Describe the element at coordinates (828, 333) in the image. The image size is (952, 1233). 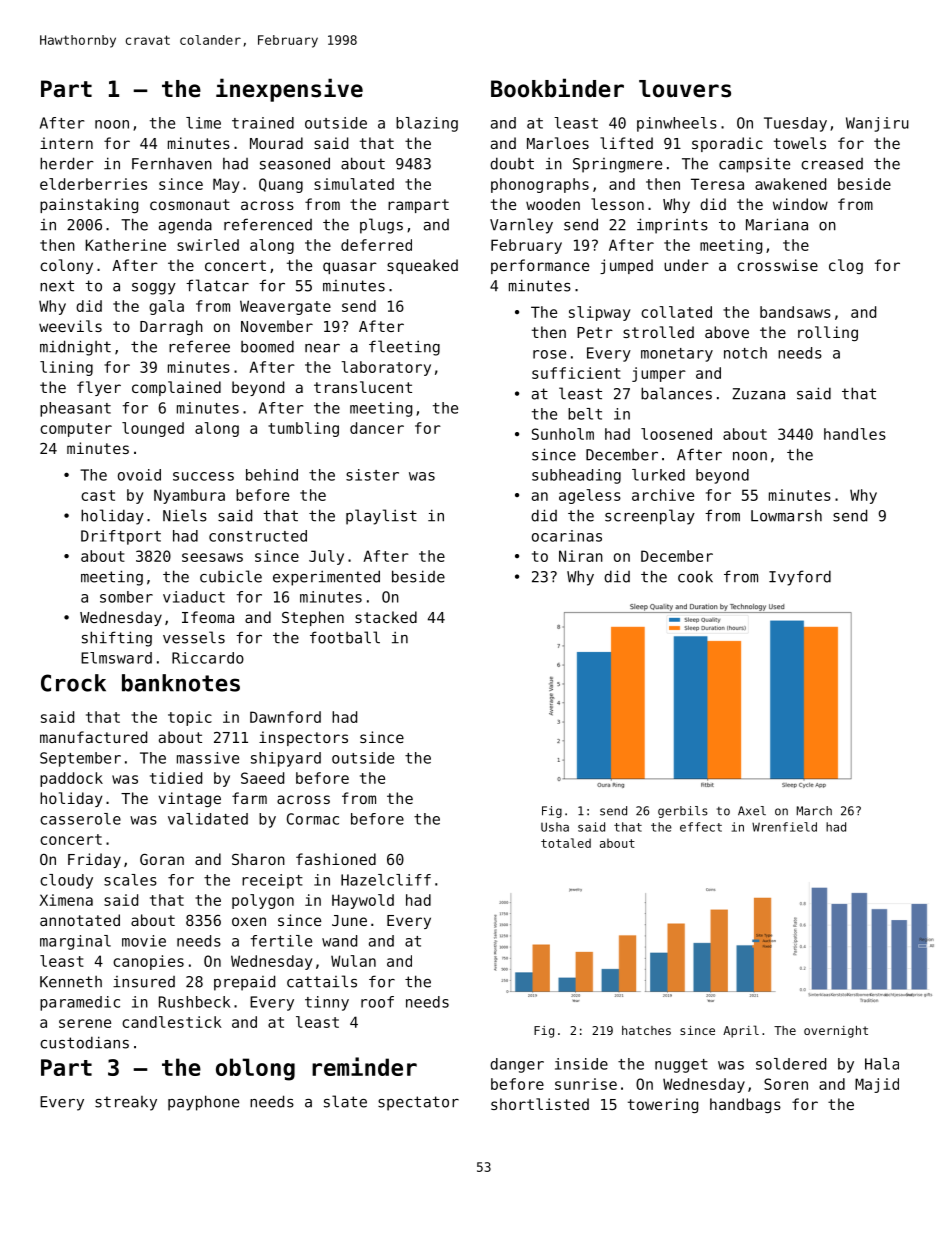
I see `rolling` at that location.
